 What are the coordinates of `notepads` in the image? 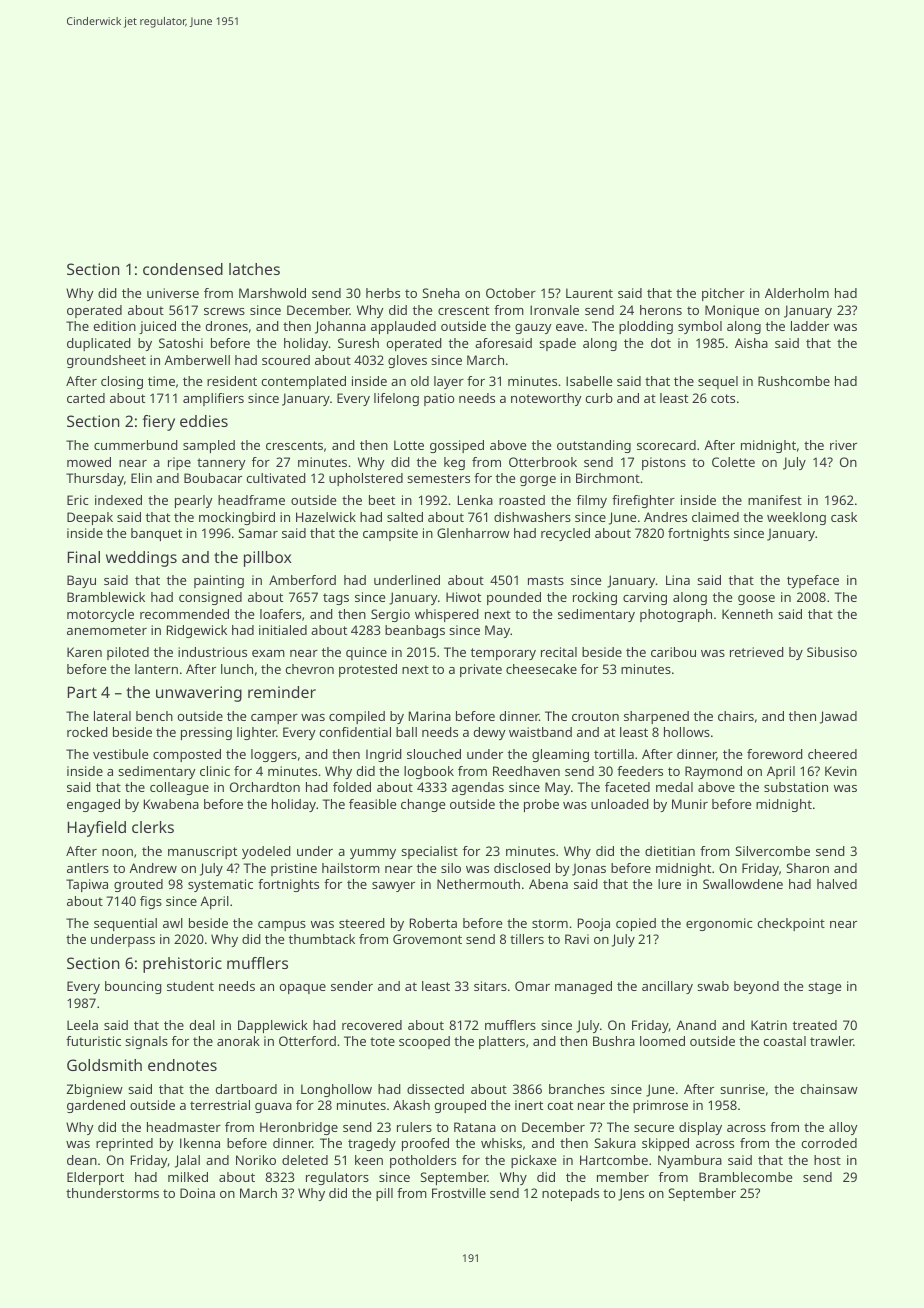 It's located at (570, 1194).
